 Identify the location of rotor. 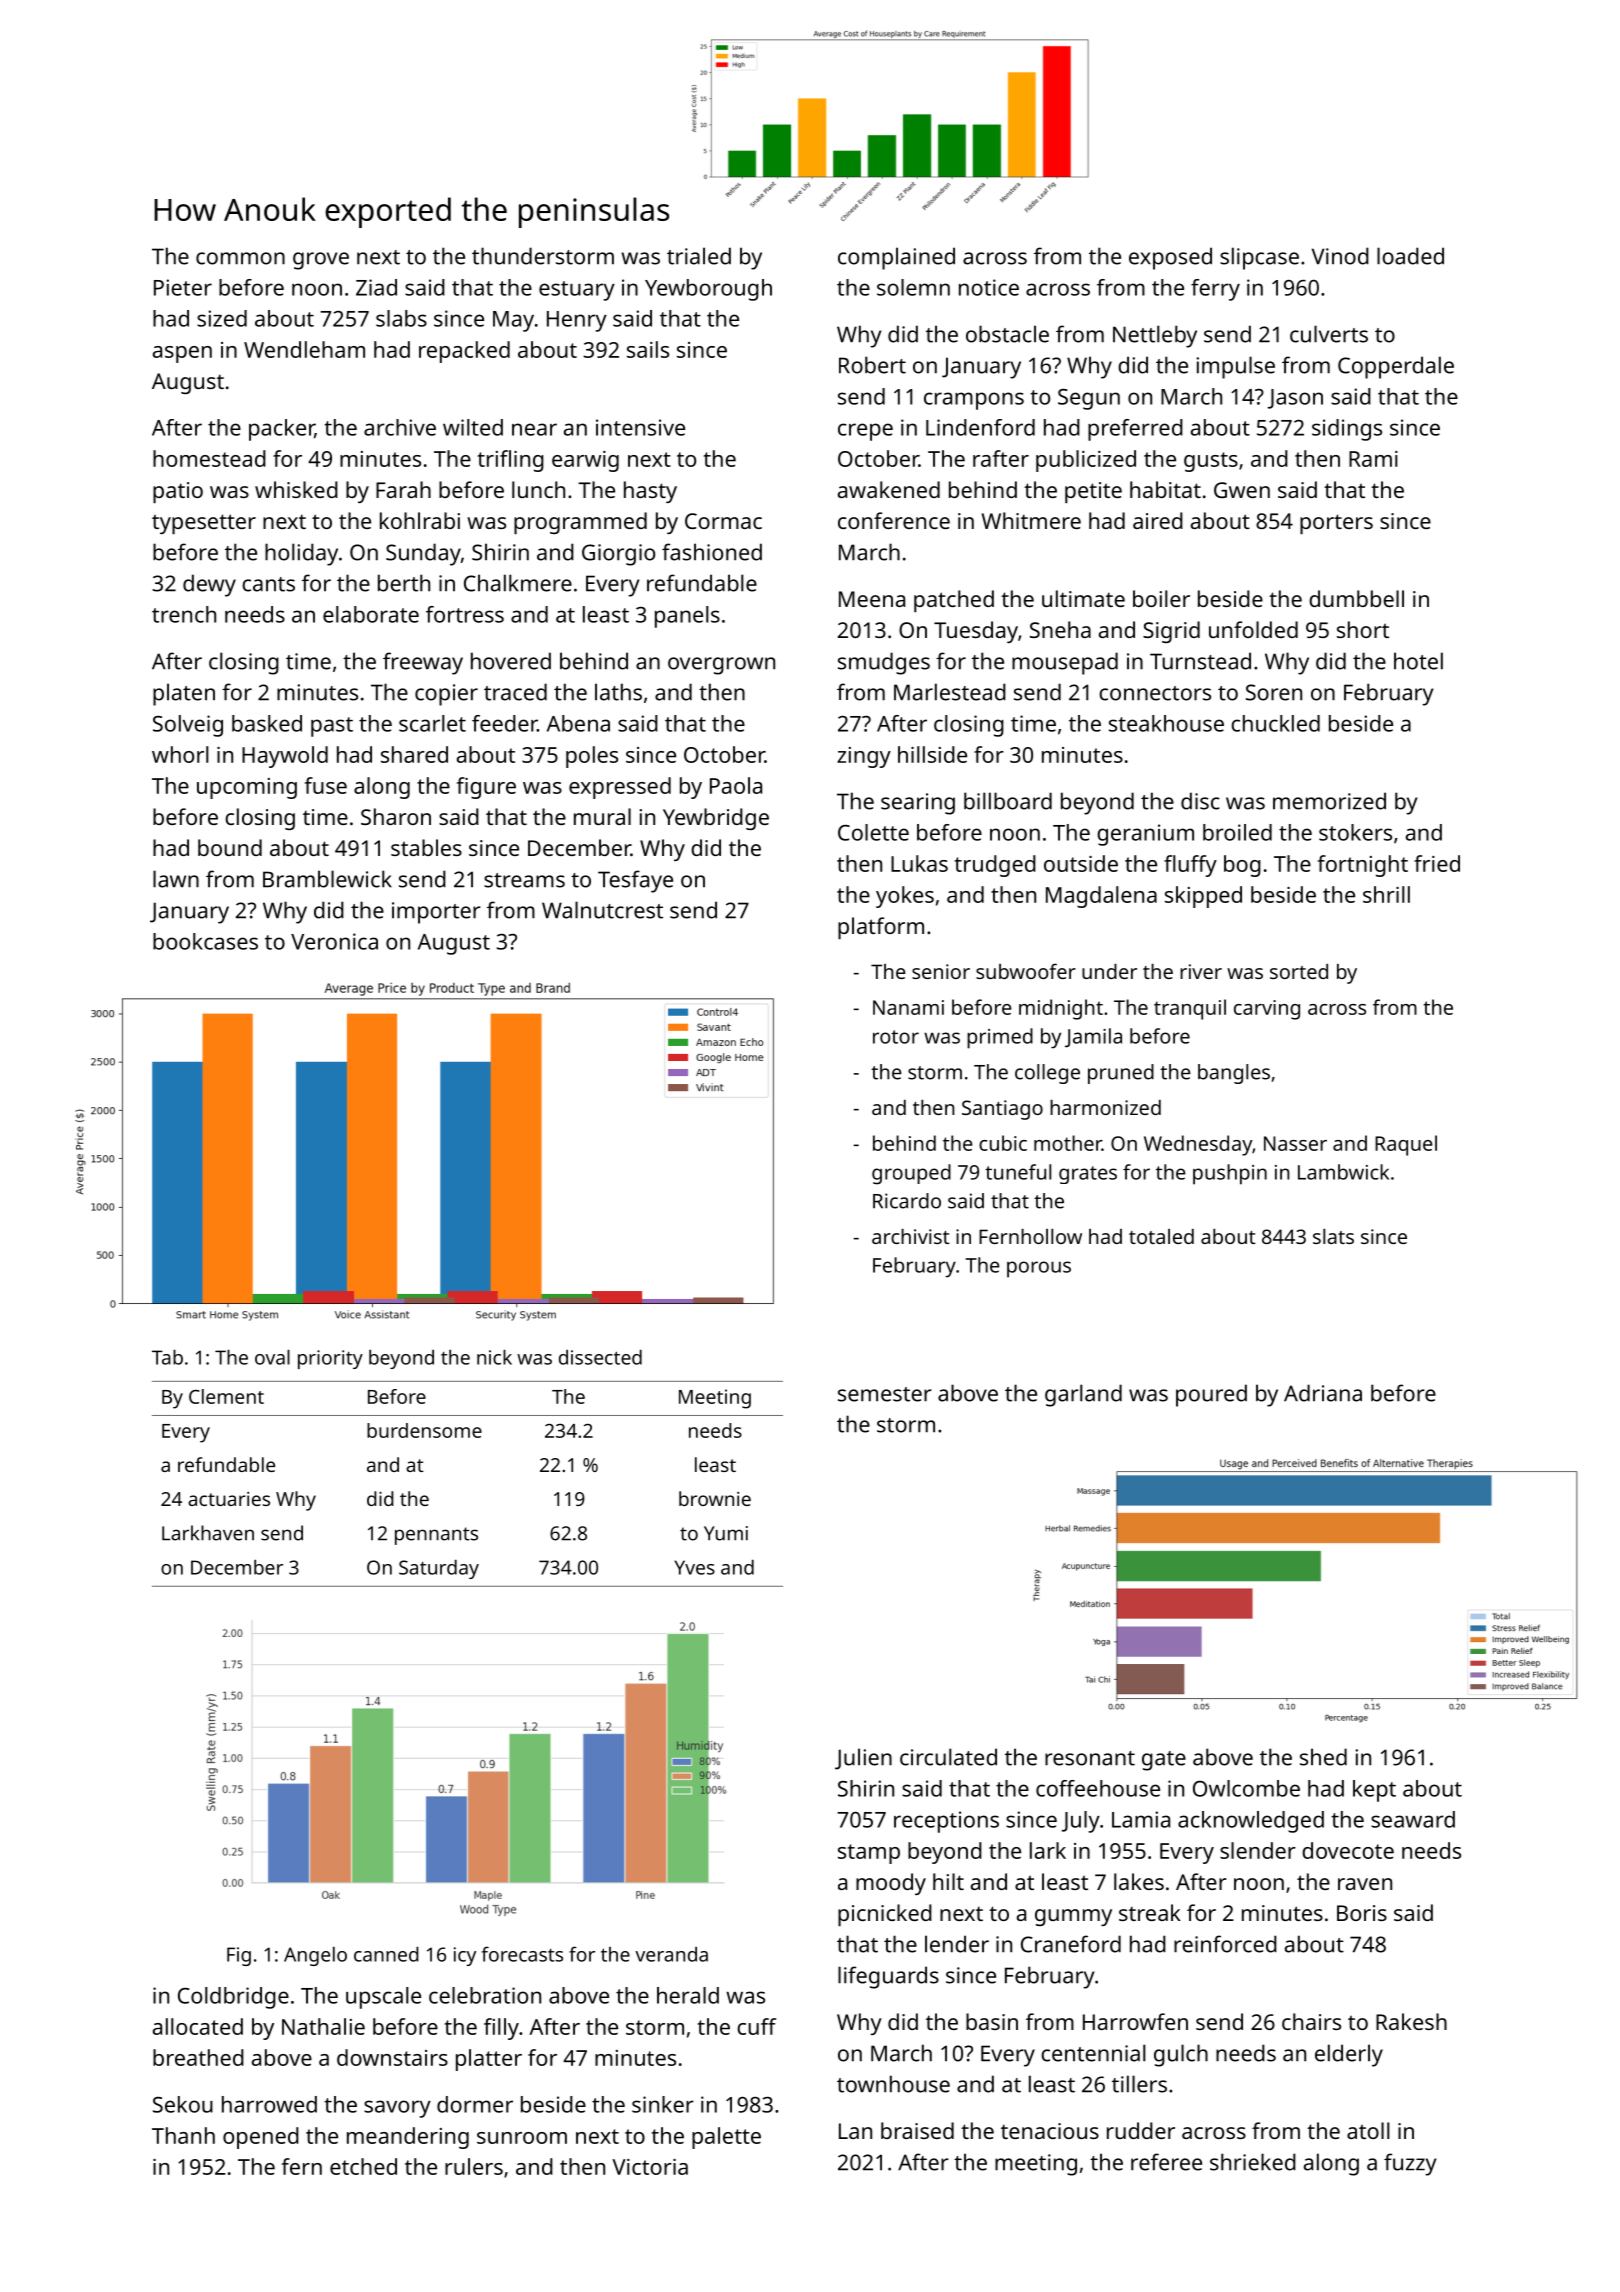
(896, 1037).
